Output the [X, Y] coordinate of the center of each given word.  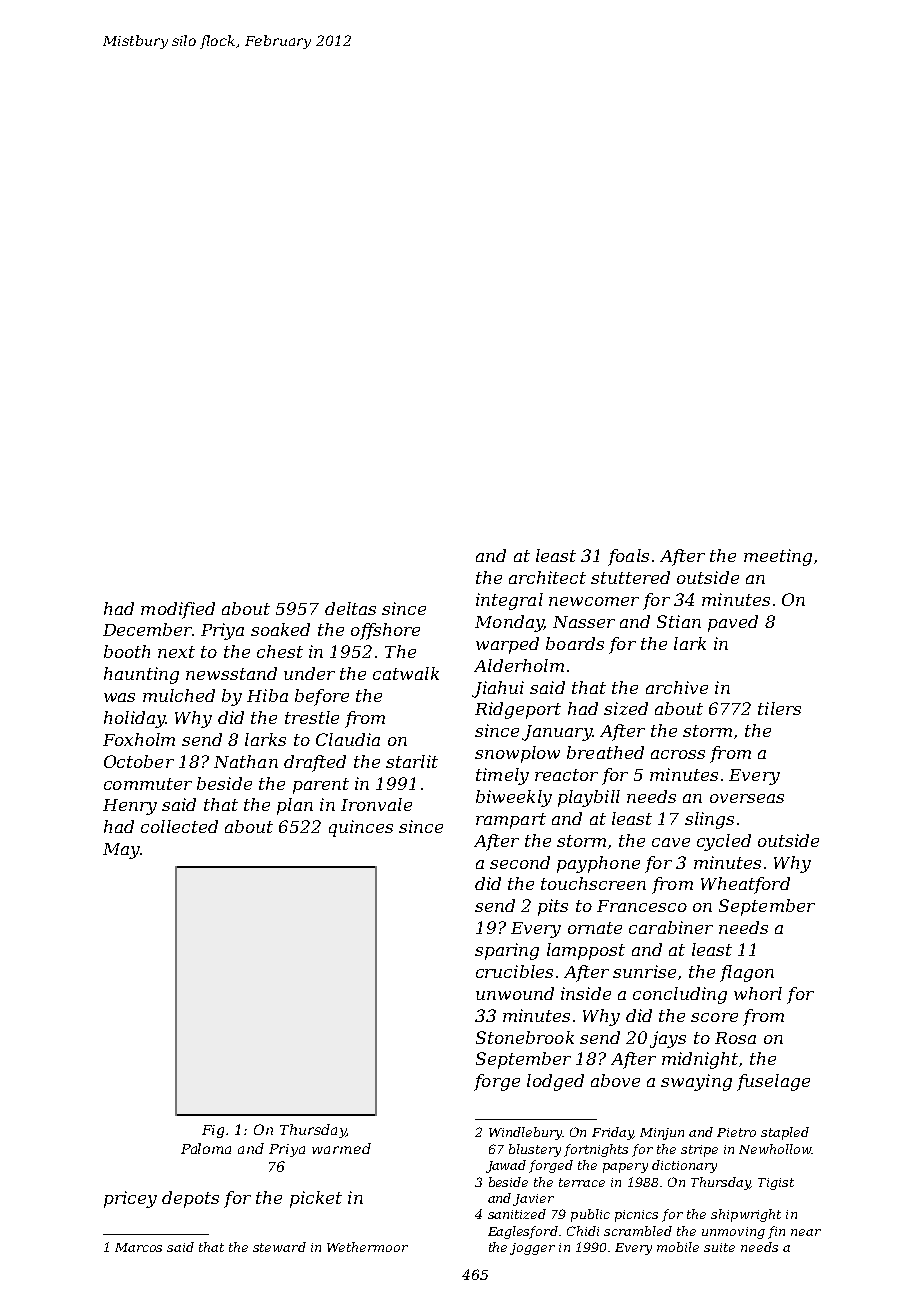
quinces [361, 828]
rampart [511, 821]
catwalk [406, 673]
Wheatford [745, 885]
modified [178, 610]
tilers [779, 708]
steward [279, 1247]
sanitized [517, 1214]
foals [628, 557]
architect [547, 577]
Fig [213, 1131]
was [119, 697]
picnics [636, 1216]
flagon [747, 973]
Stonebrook [525, 1037]
